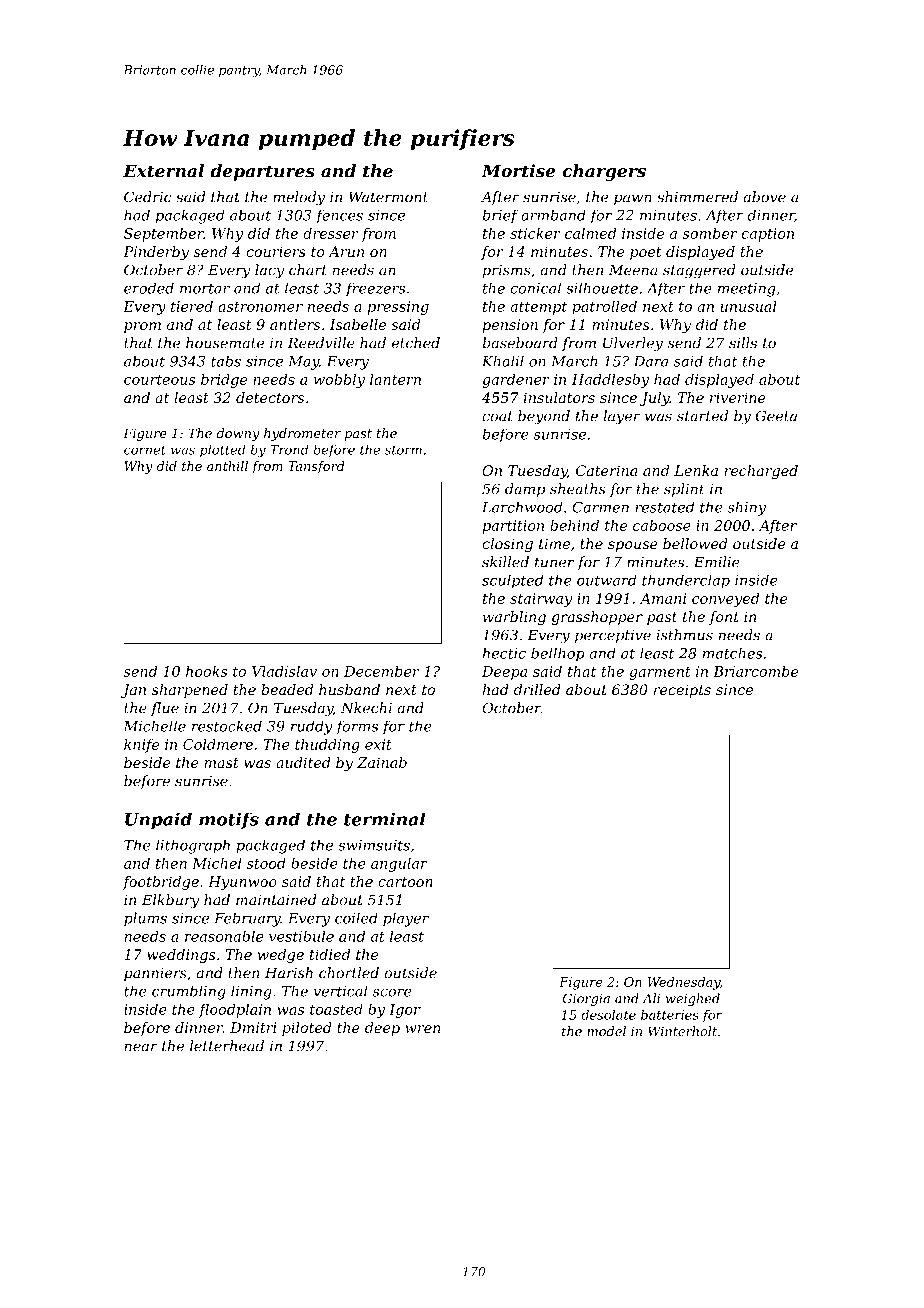 Image resolution: width=924 pixels, height=1308 pixels. I want to click on External, so click(163, 171).
